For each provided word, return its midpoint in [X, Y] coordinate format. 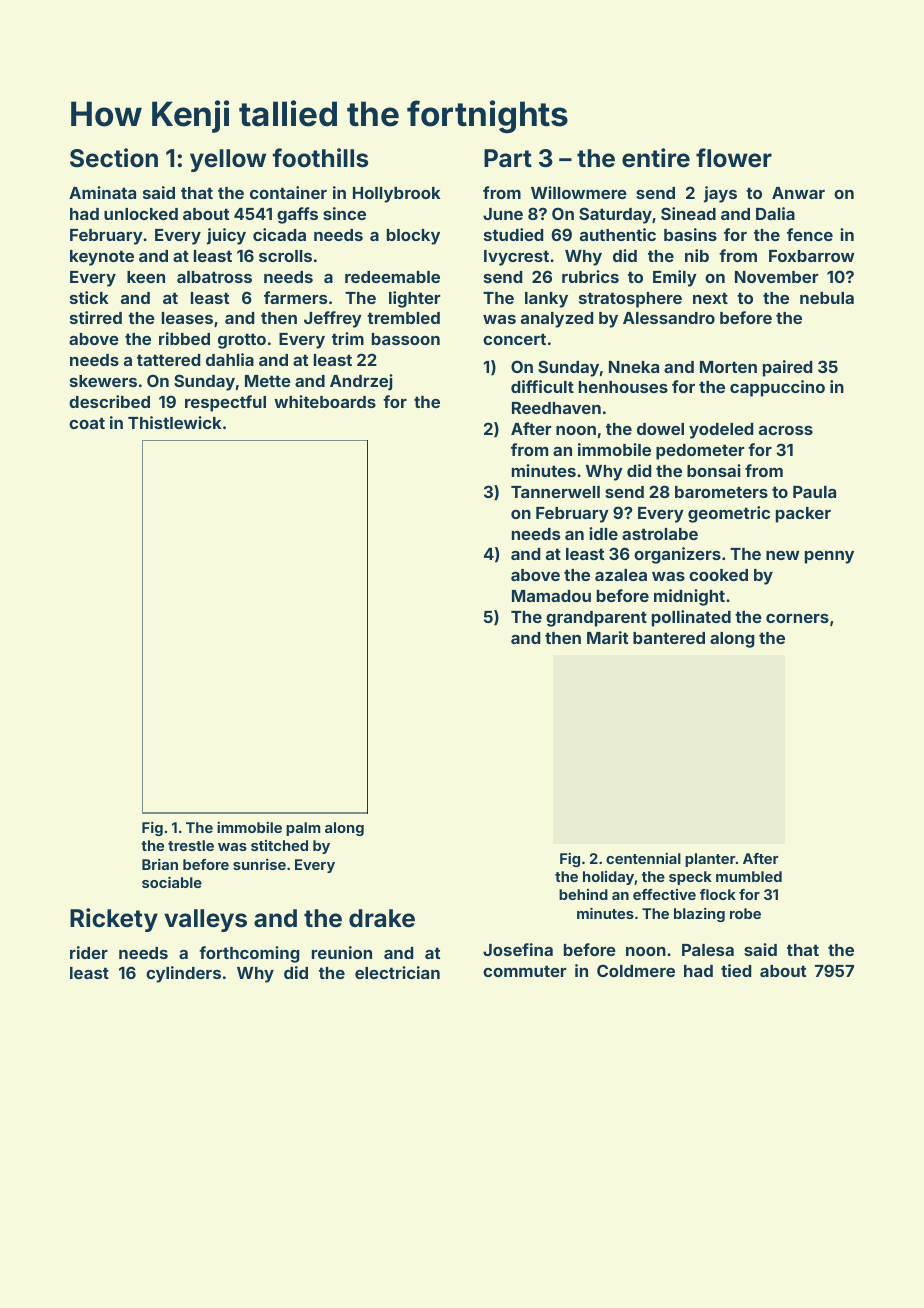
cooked [718, 575]
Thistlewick [175, 422]
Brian [160, 864]
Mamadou [551, 596]
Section [114, 158]
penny [829, 557]
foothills [320, 158]
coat [87, 423]
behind [583, 894]
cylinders [183, 974]
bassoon [406, 339]
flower [734, 158]
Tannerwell [555, 492]
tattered [168, 360]
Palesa [708, 950]
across [786, 430]
